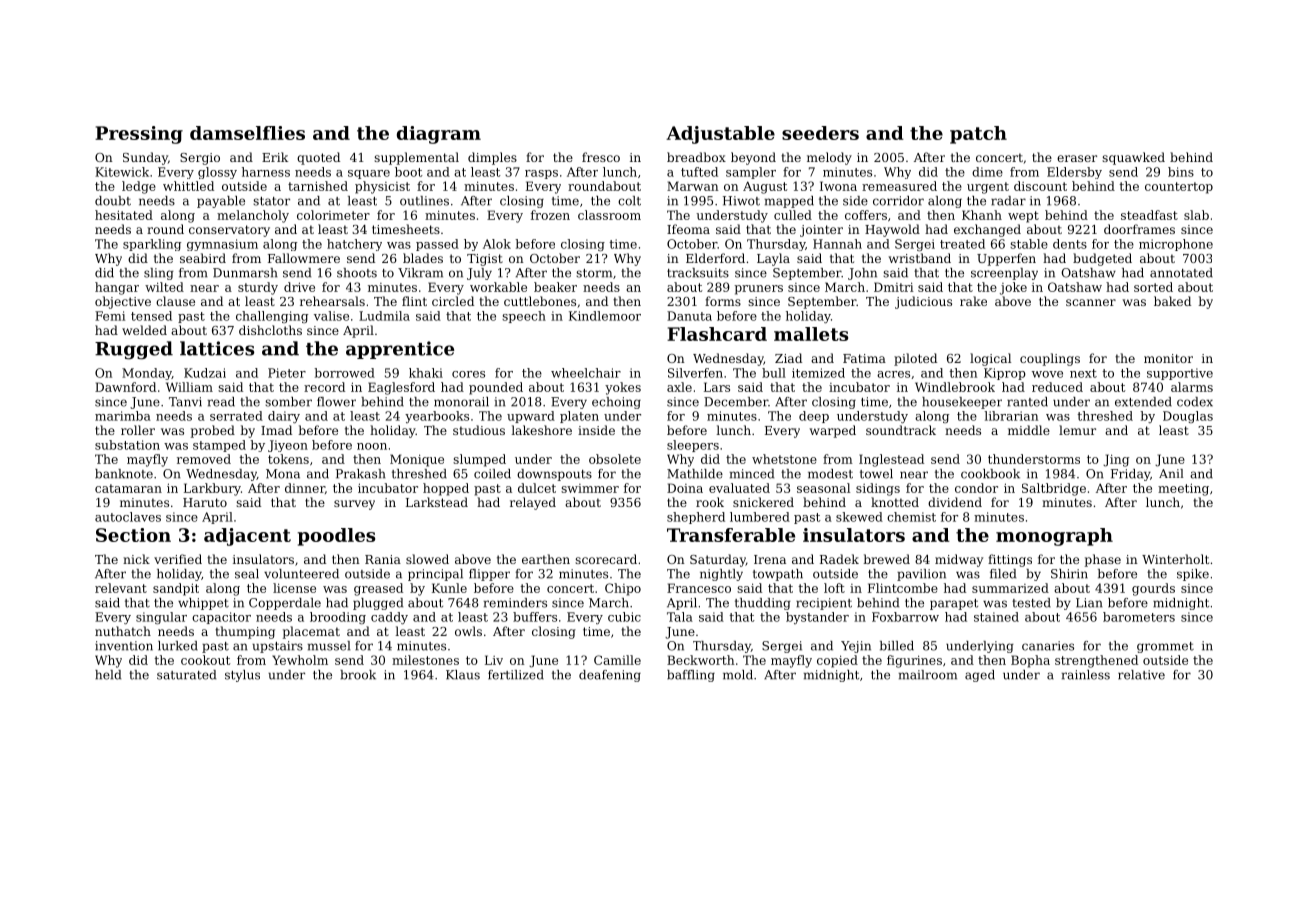 Image resolution: width=1308 pixels, height=924 pixels. I want to click on alarms, so click(1192, 387).
